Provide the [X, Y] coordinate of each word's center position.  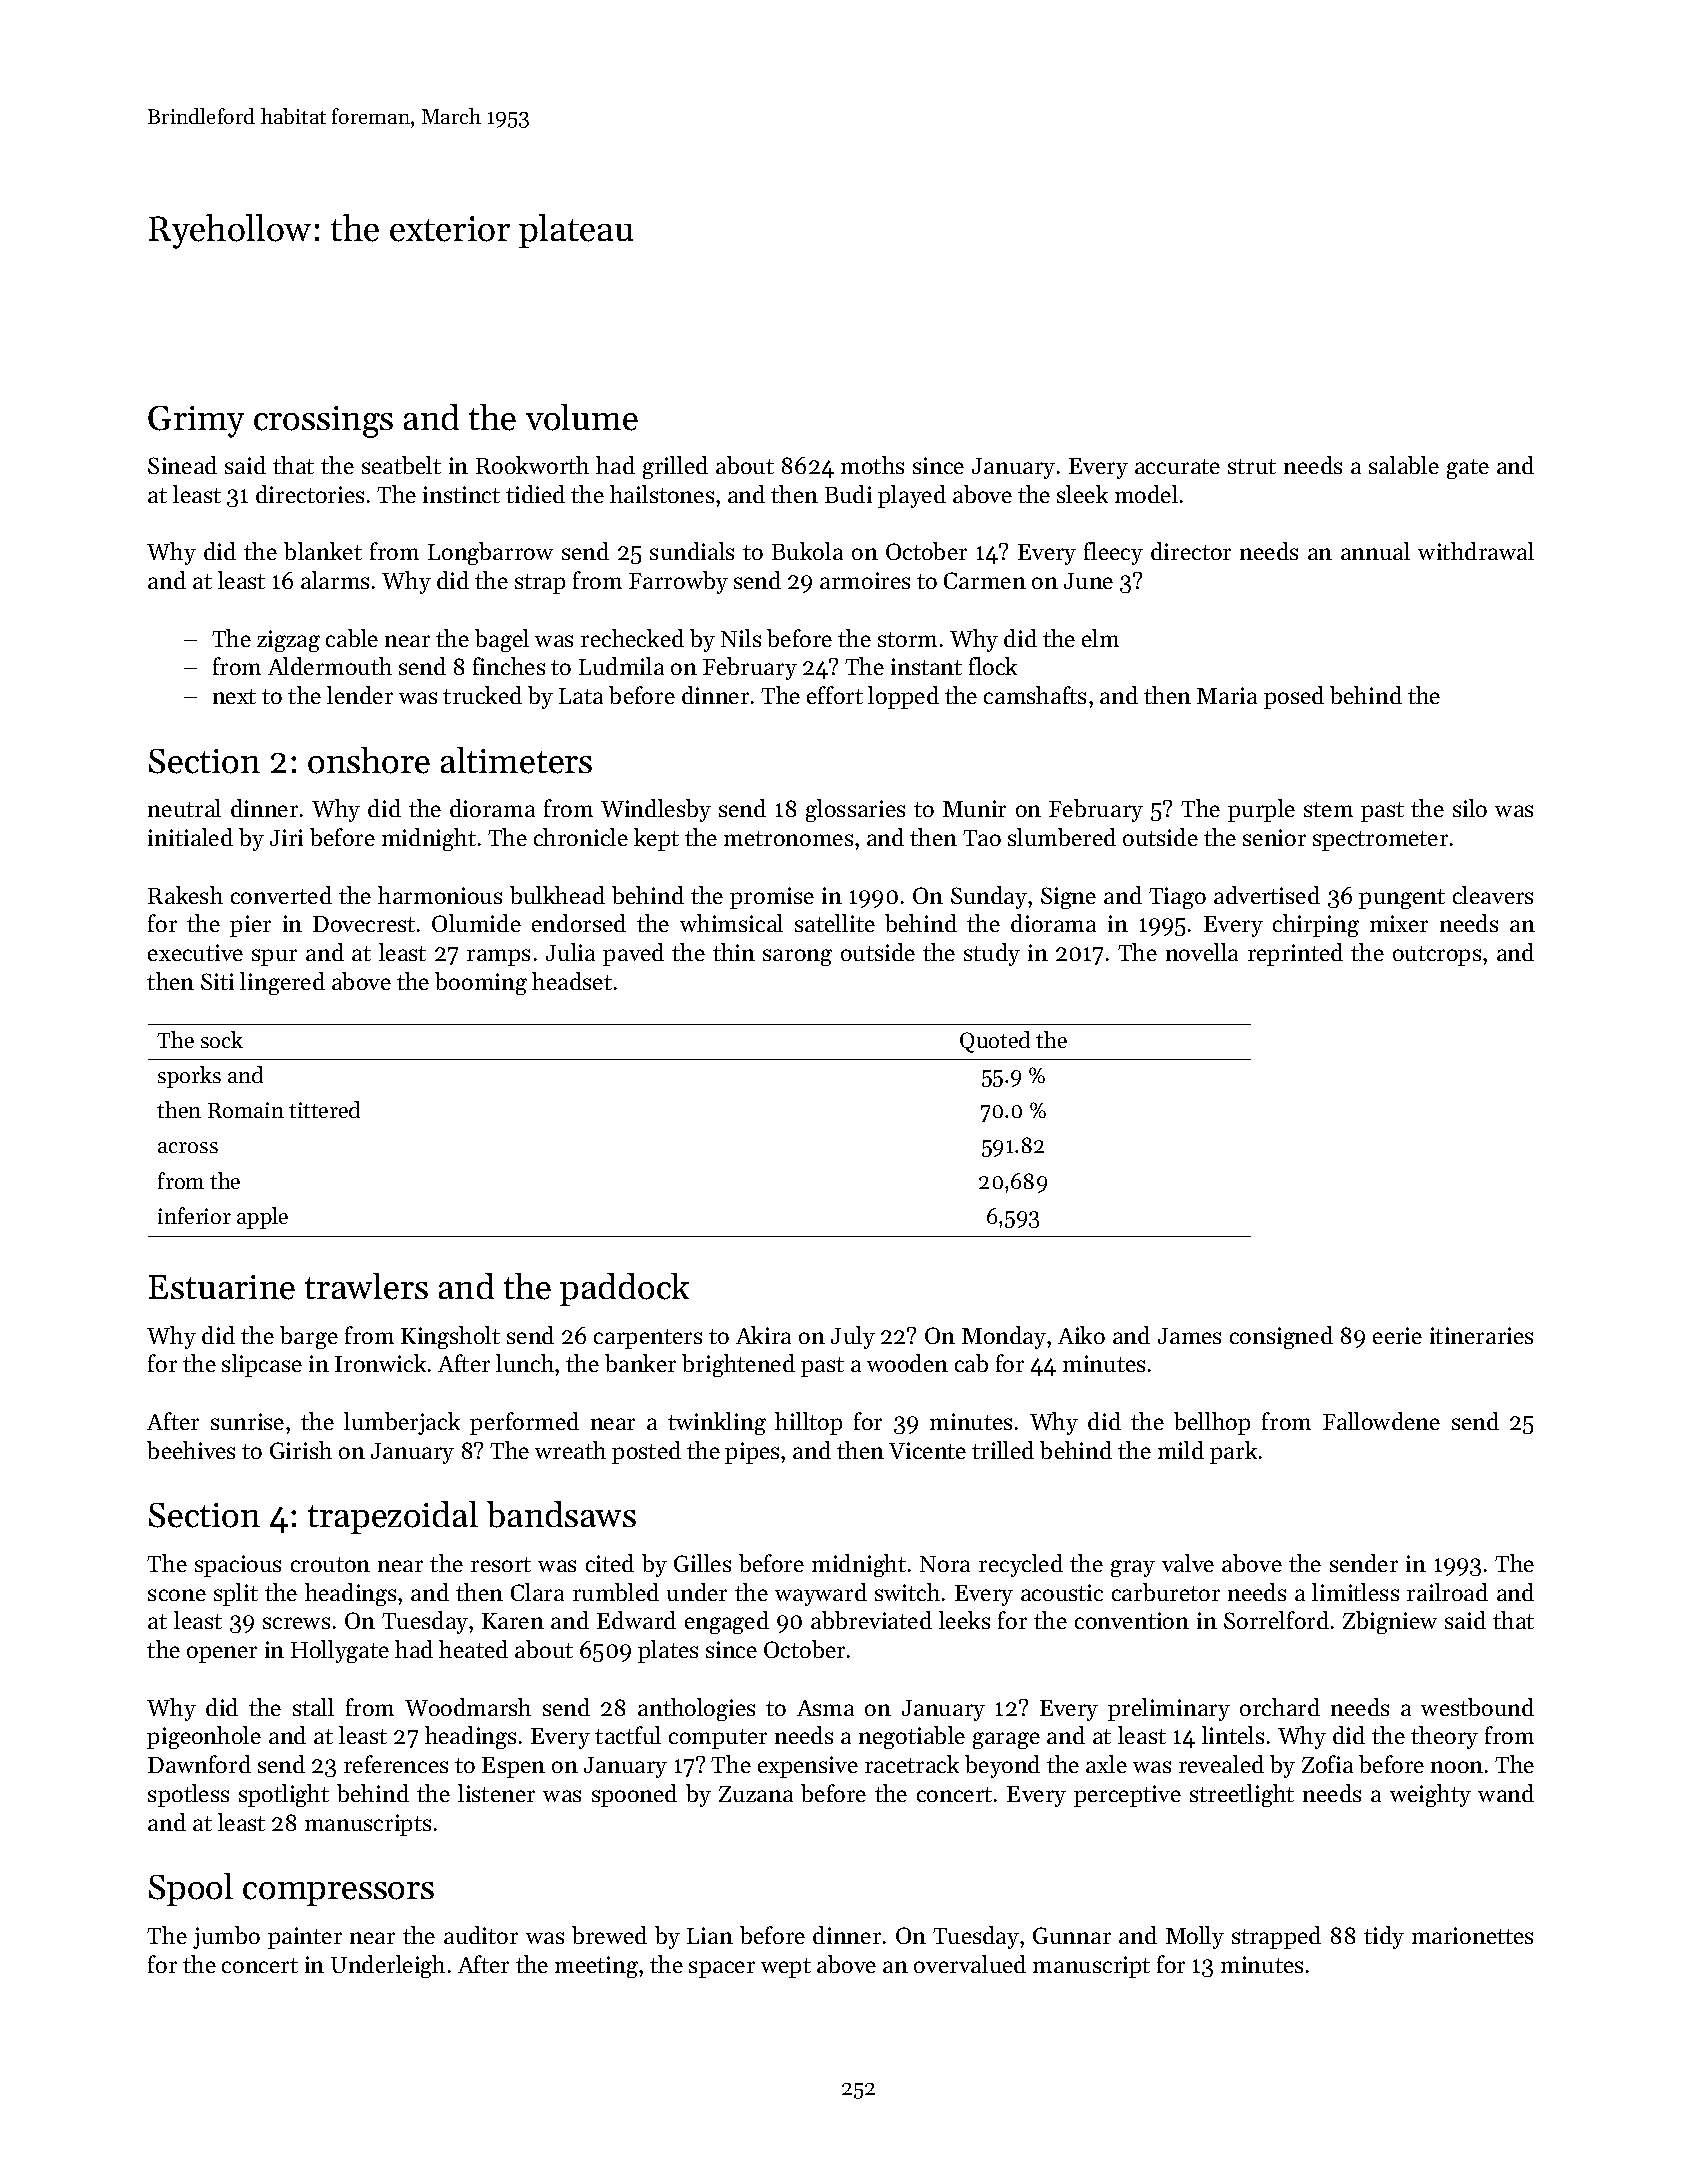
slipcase [262, 1365]
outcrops [1437, 956]
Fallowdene [1381, 1421]
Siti [217, 981]
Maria [1227, 695]
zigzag [288, 641]
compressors [338, 1894]
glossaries [855, 810]
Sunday [989, 897]
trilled [1003, 1450]
